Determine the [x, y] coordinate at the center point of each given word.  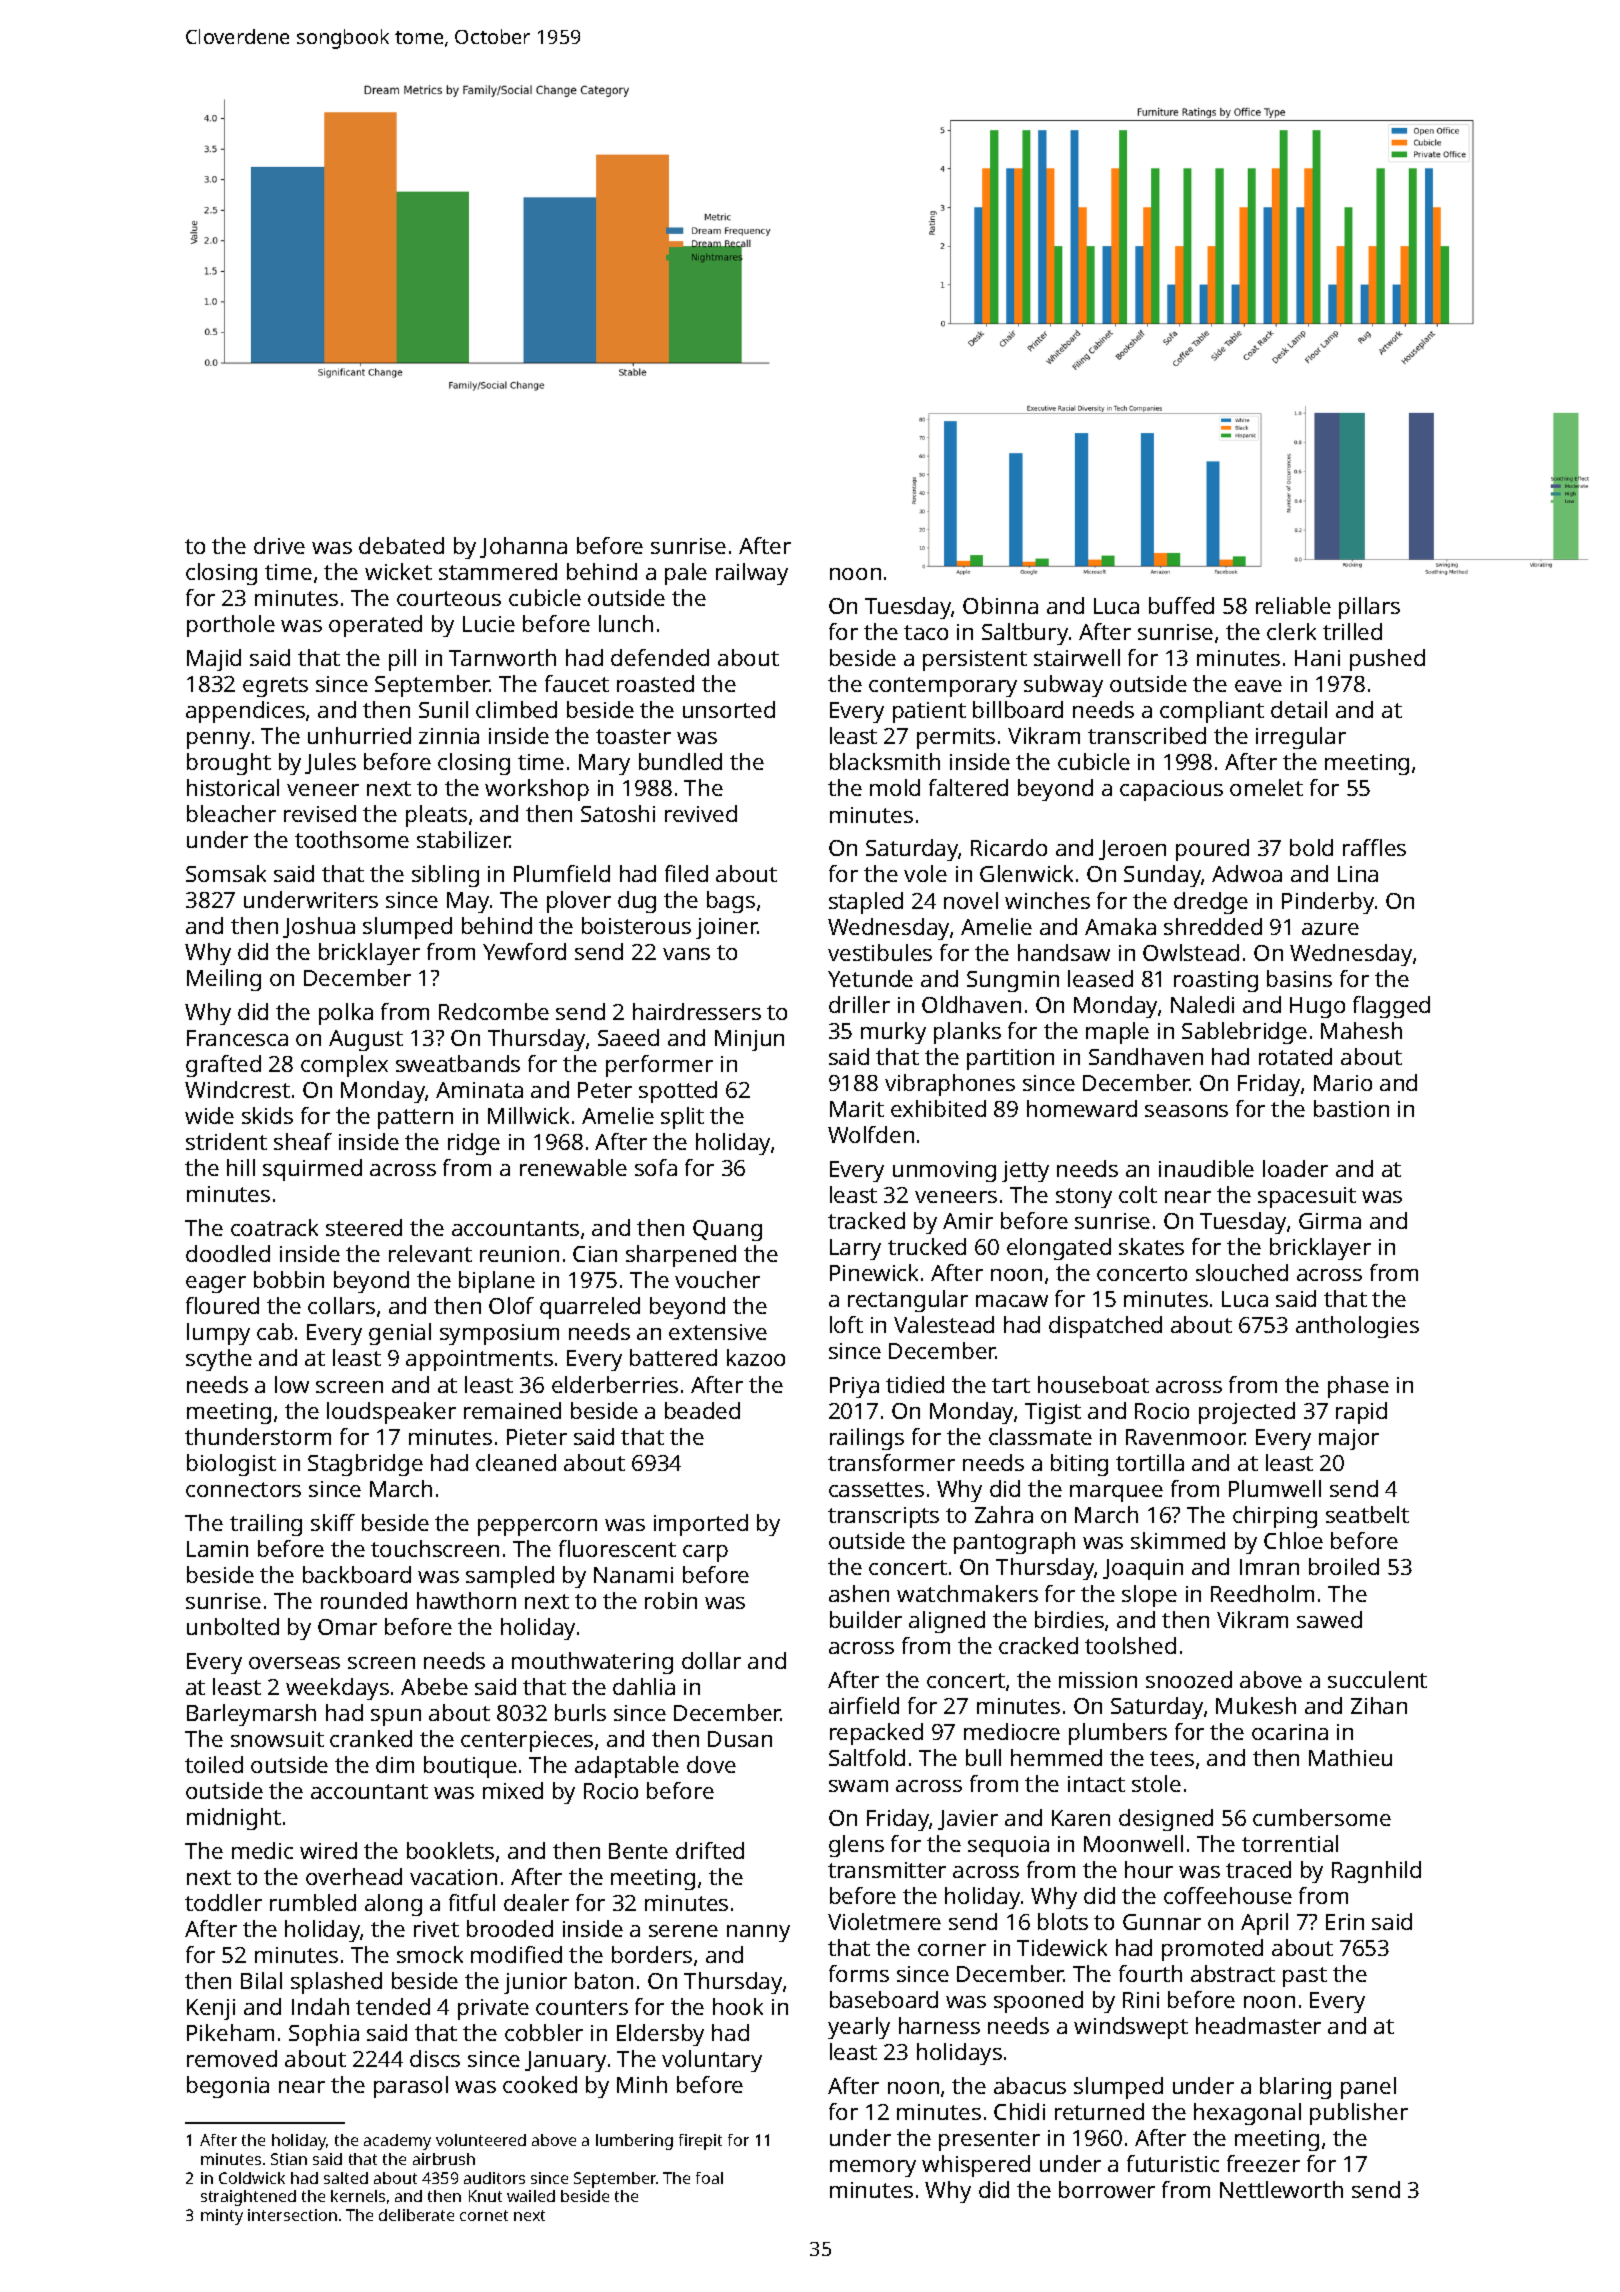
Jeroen [1132, 850]
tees [1172, 1758]
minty [222, 2217]
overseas [294, 1663]
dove [711, 1764]
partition [1010, 1059]
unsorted [729, 709]
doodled [228, 1253]
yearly [859, 2028]
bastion [1351, 1108]
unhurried [359, 735]
